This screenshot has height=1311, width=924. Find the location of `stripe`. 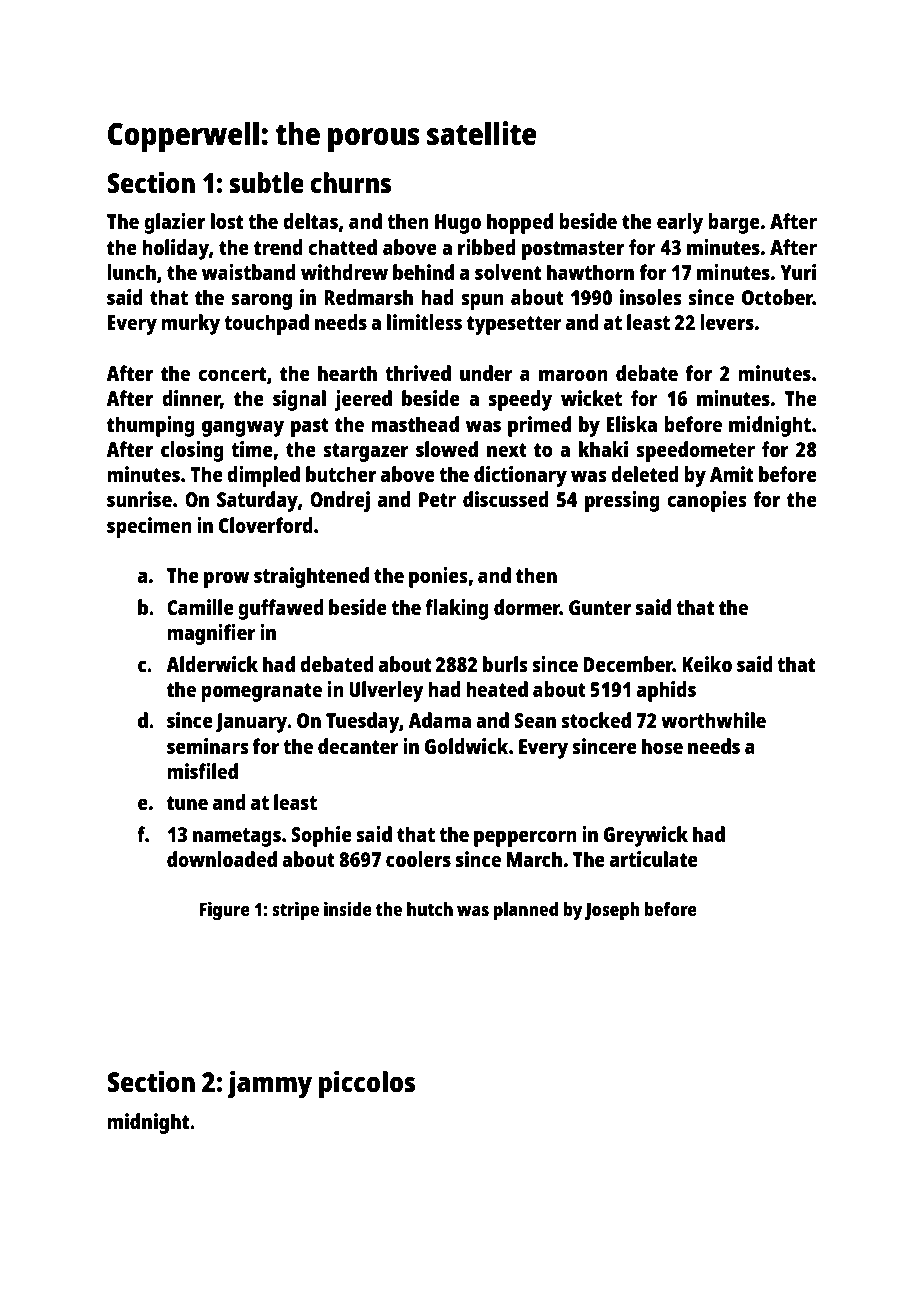

stripe is located at coordinates (295, 911).
